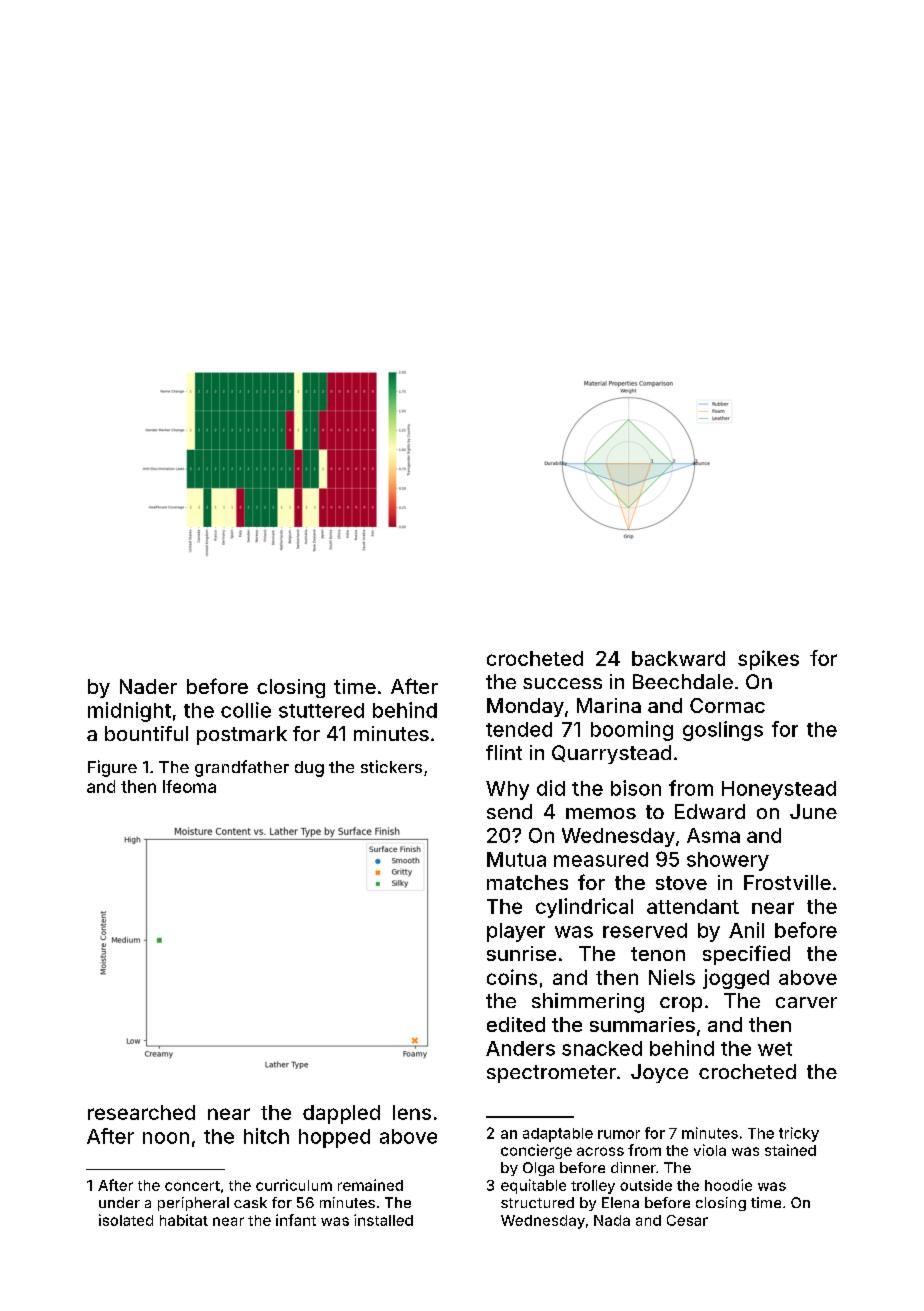  What do you see at coordinates (516, 932) in the image?
I see `player` at bounding box center [516, 932].
